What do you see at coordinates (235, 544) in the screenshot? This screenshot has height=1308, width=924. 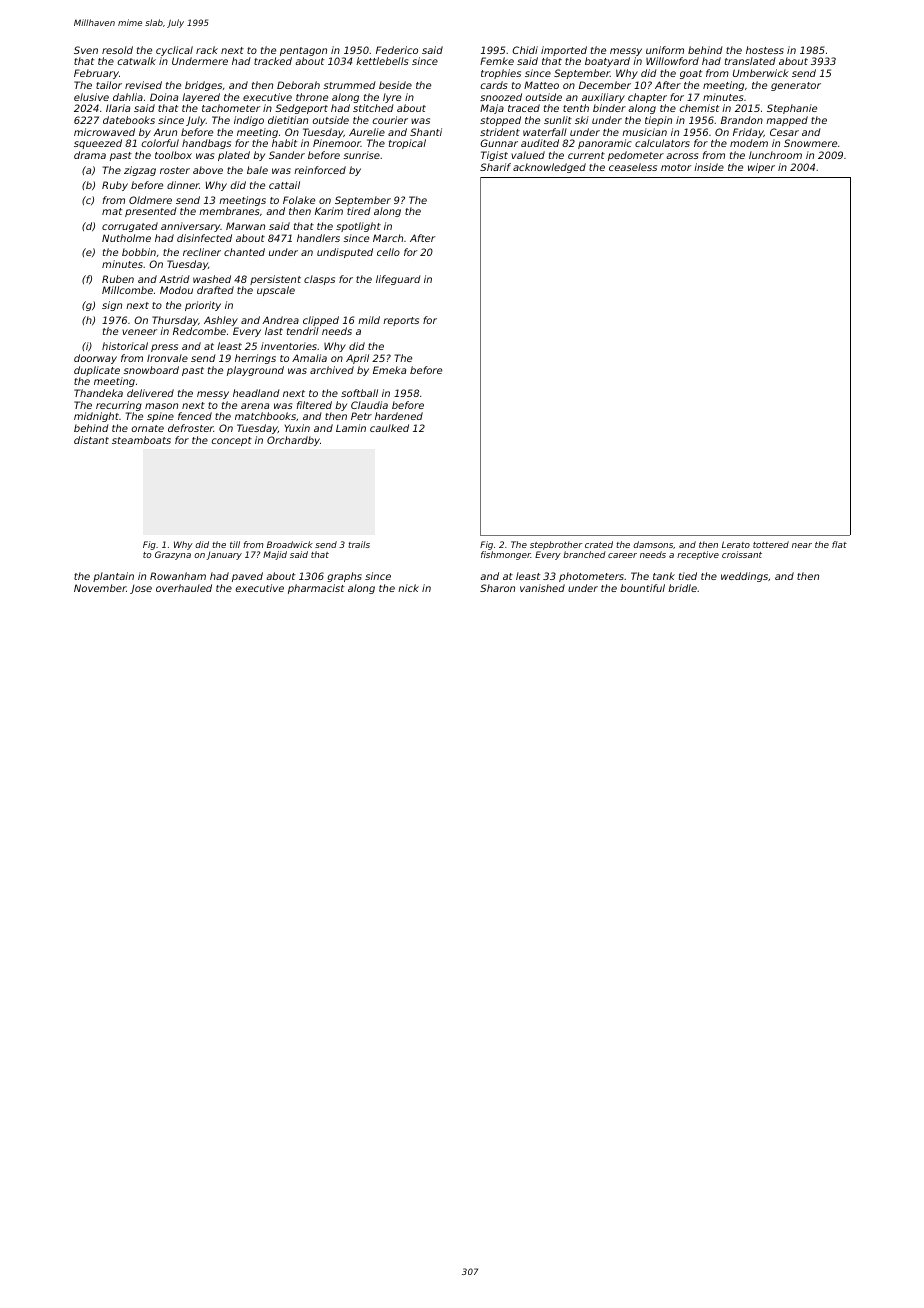 I see `till` at bounding box center [235, 544].
